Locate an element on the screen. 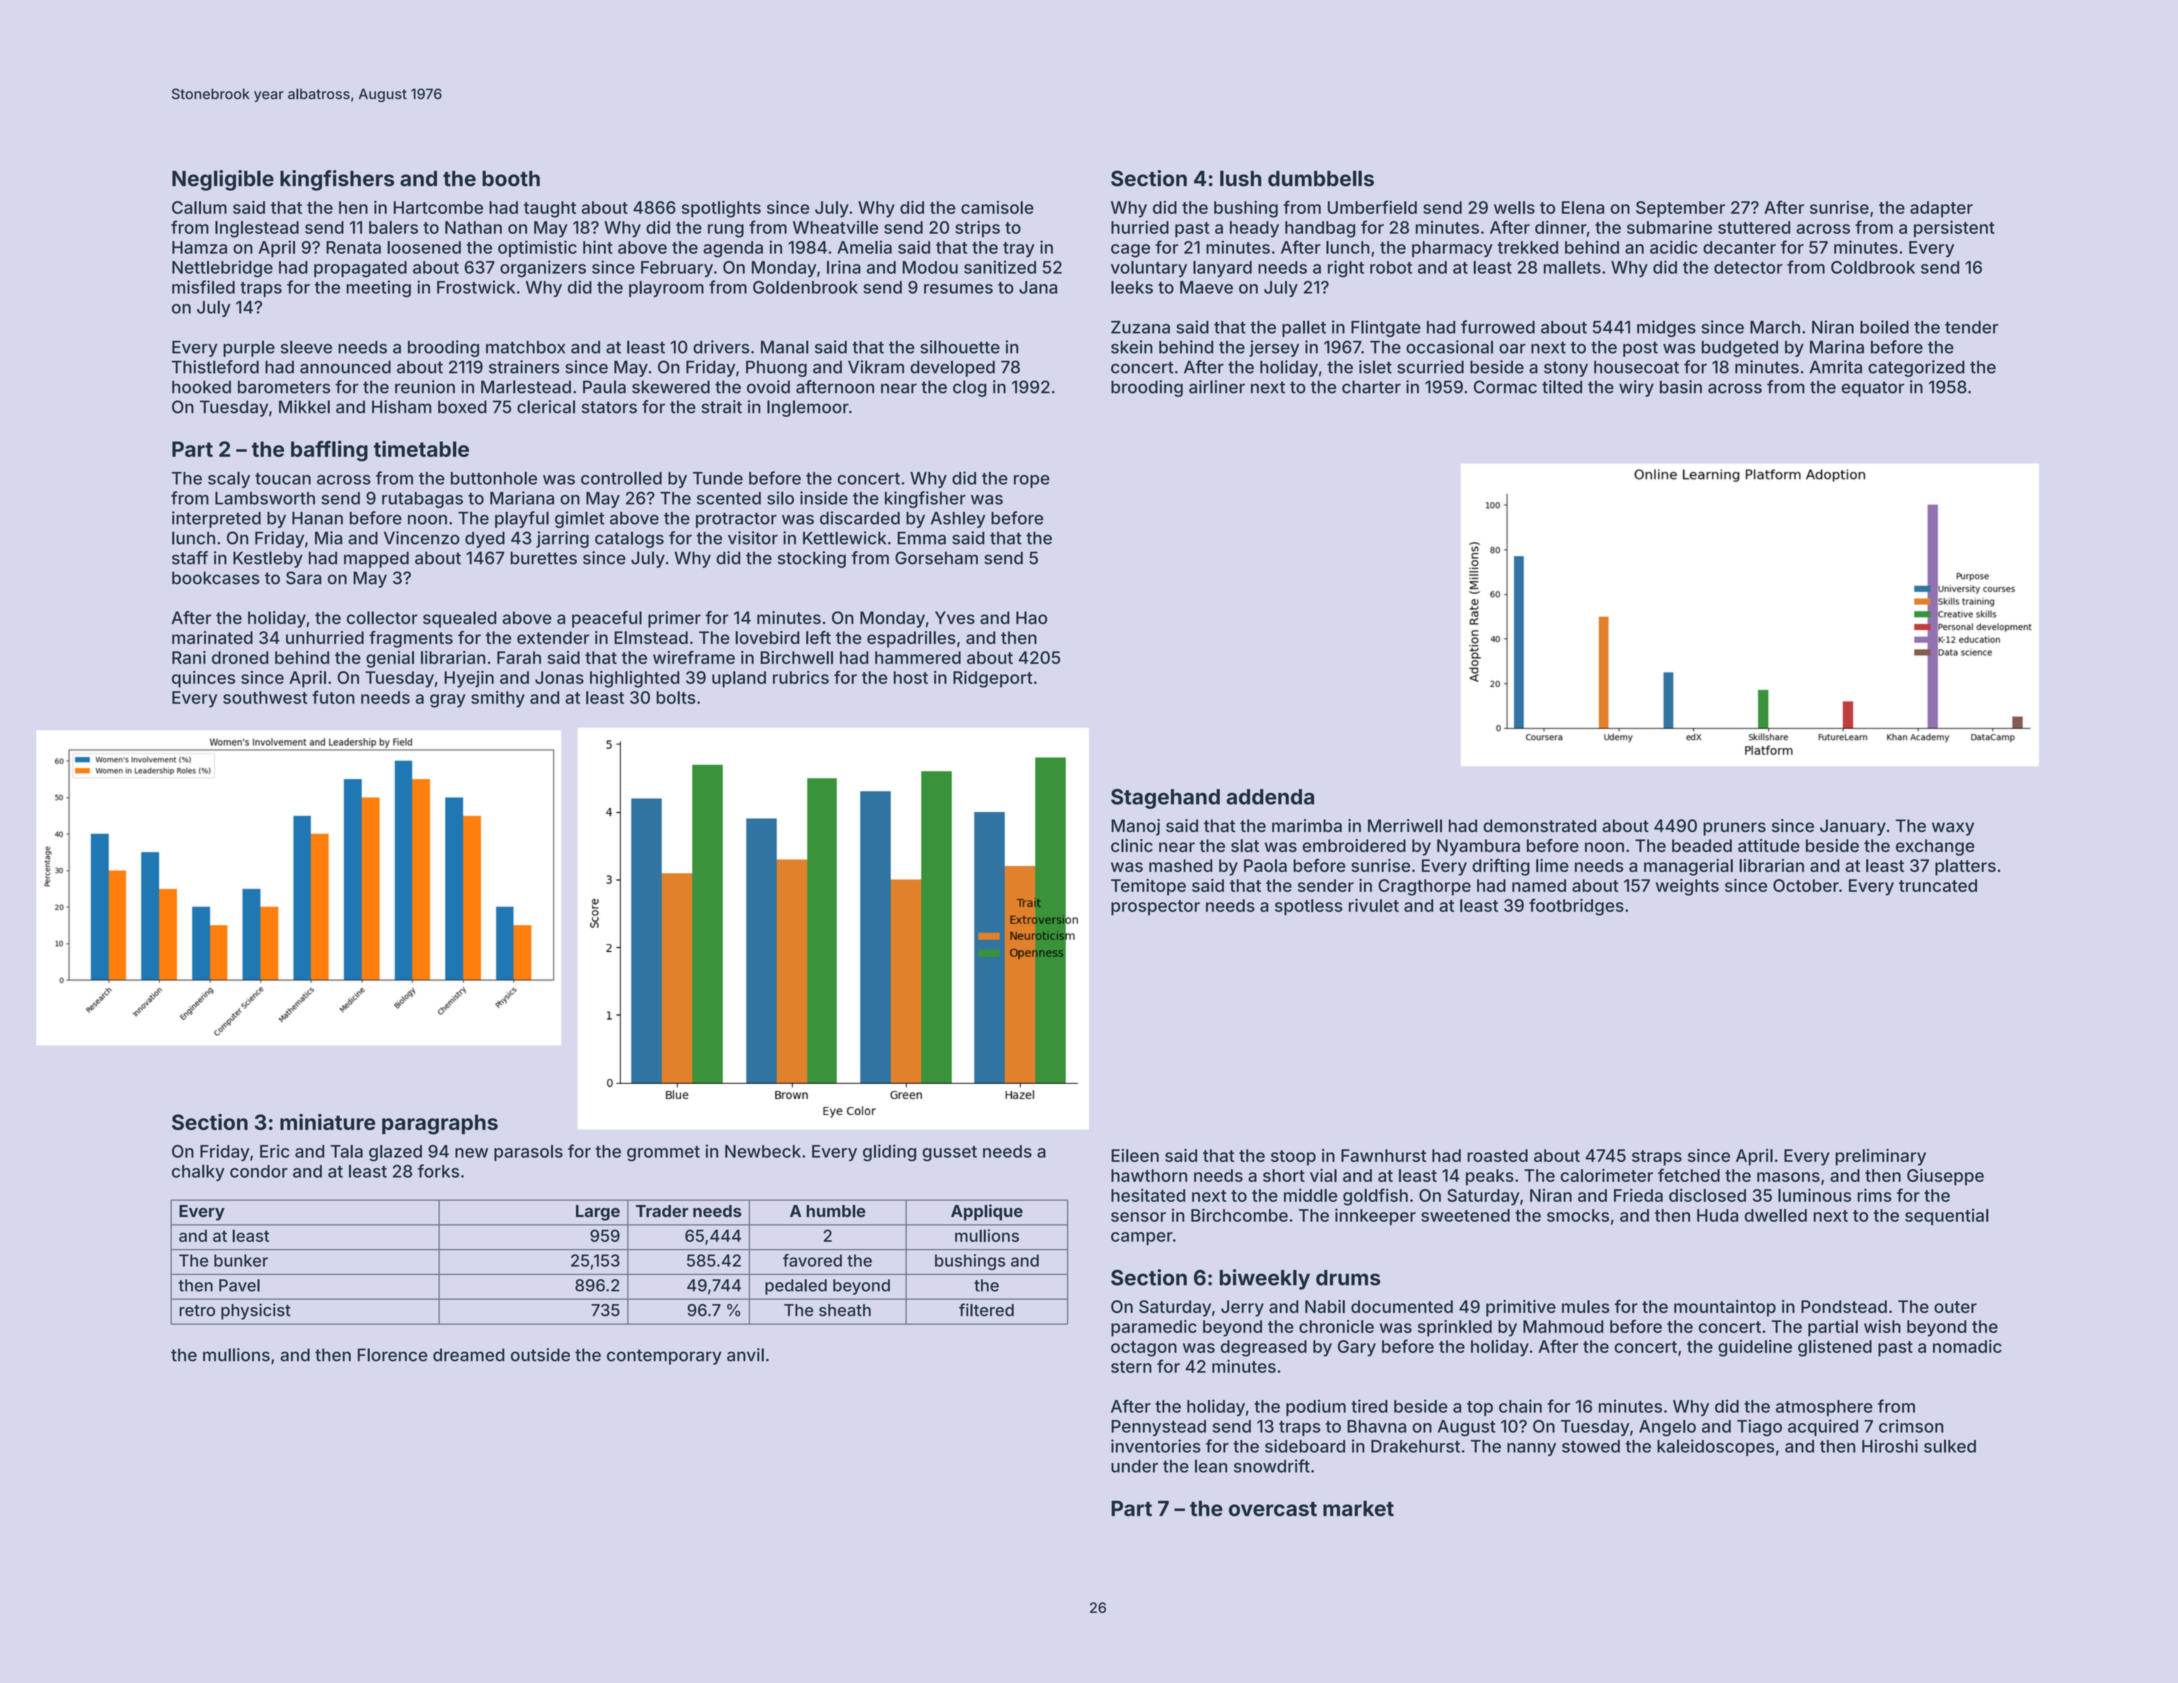 The width and height of the screenshot is (2178, 1683). catalogs is located at coordinates (629, 540).
